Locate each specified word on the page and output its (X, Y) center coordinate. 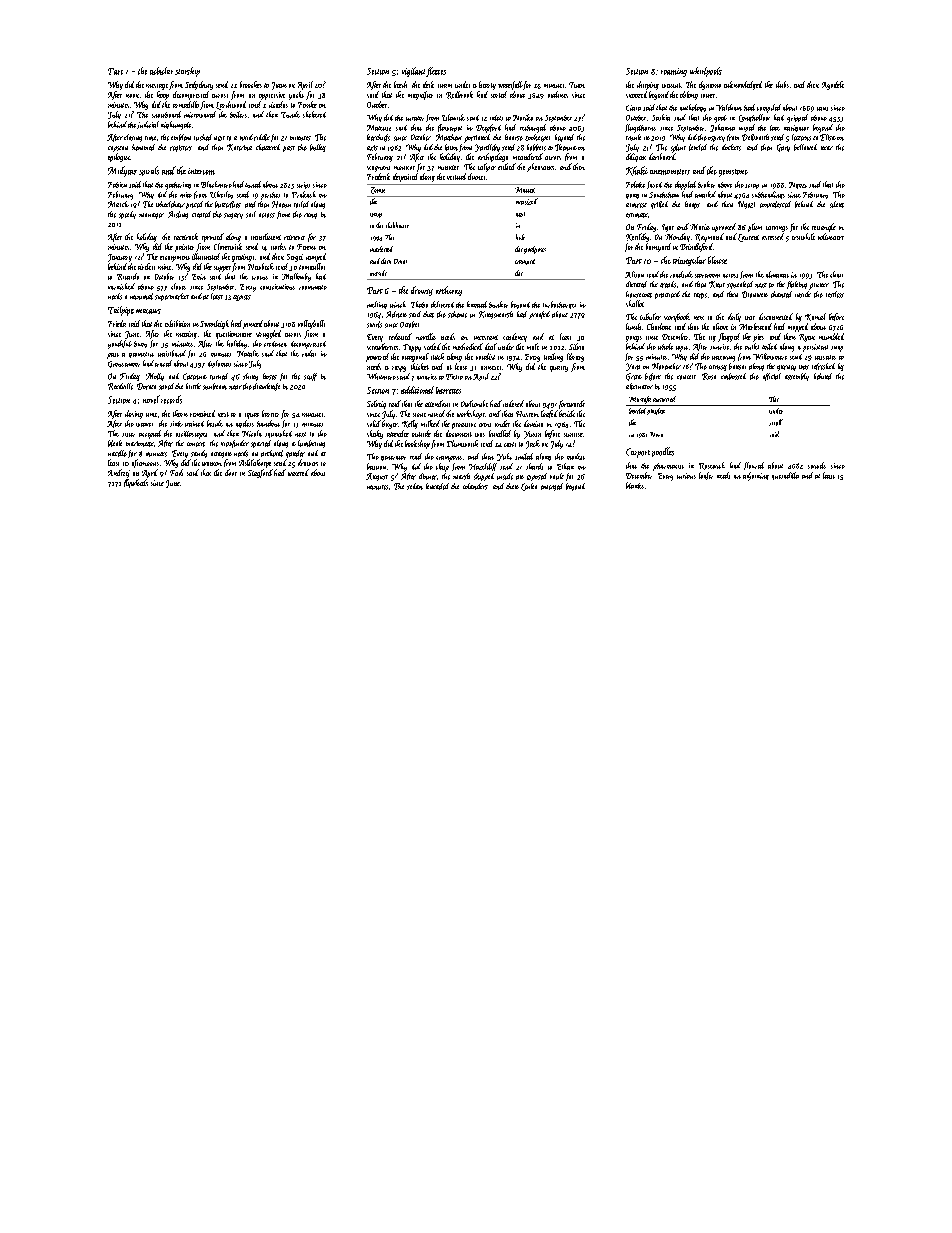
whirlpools (706, 72)
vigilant (413, 72)
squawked (278, 434)
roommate (313, 287)
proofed (539, 315)
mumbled (831, 336)
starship (187, 72)
